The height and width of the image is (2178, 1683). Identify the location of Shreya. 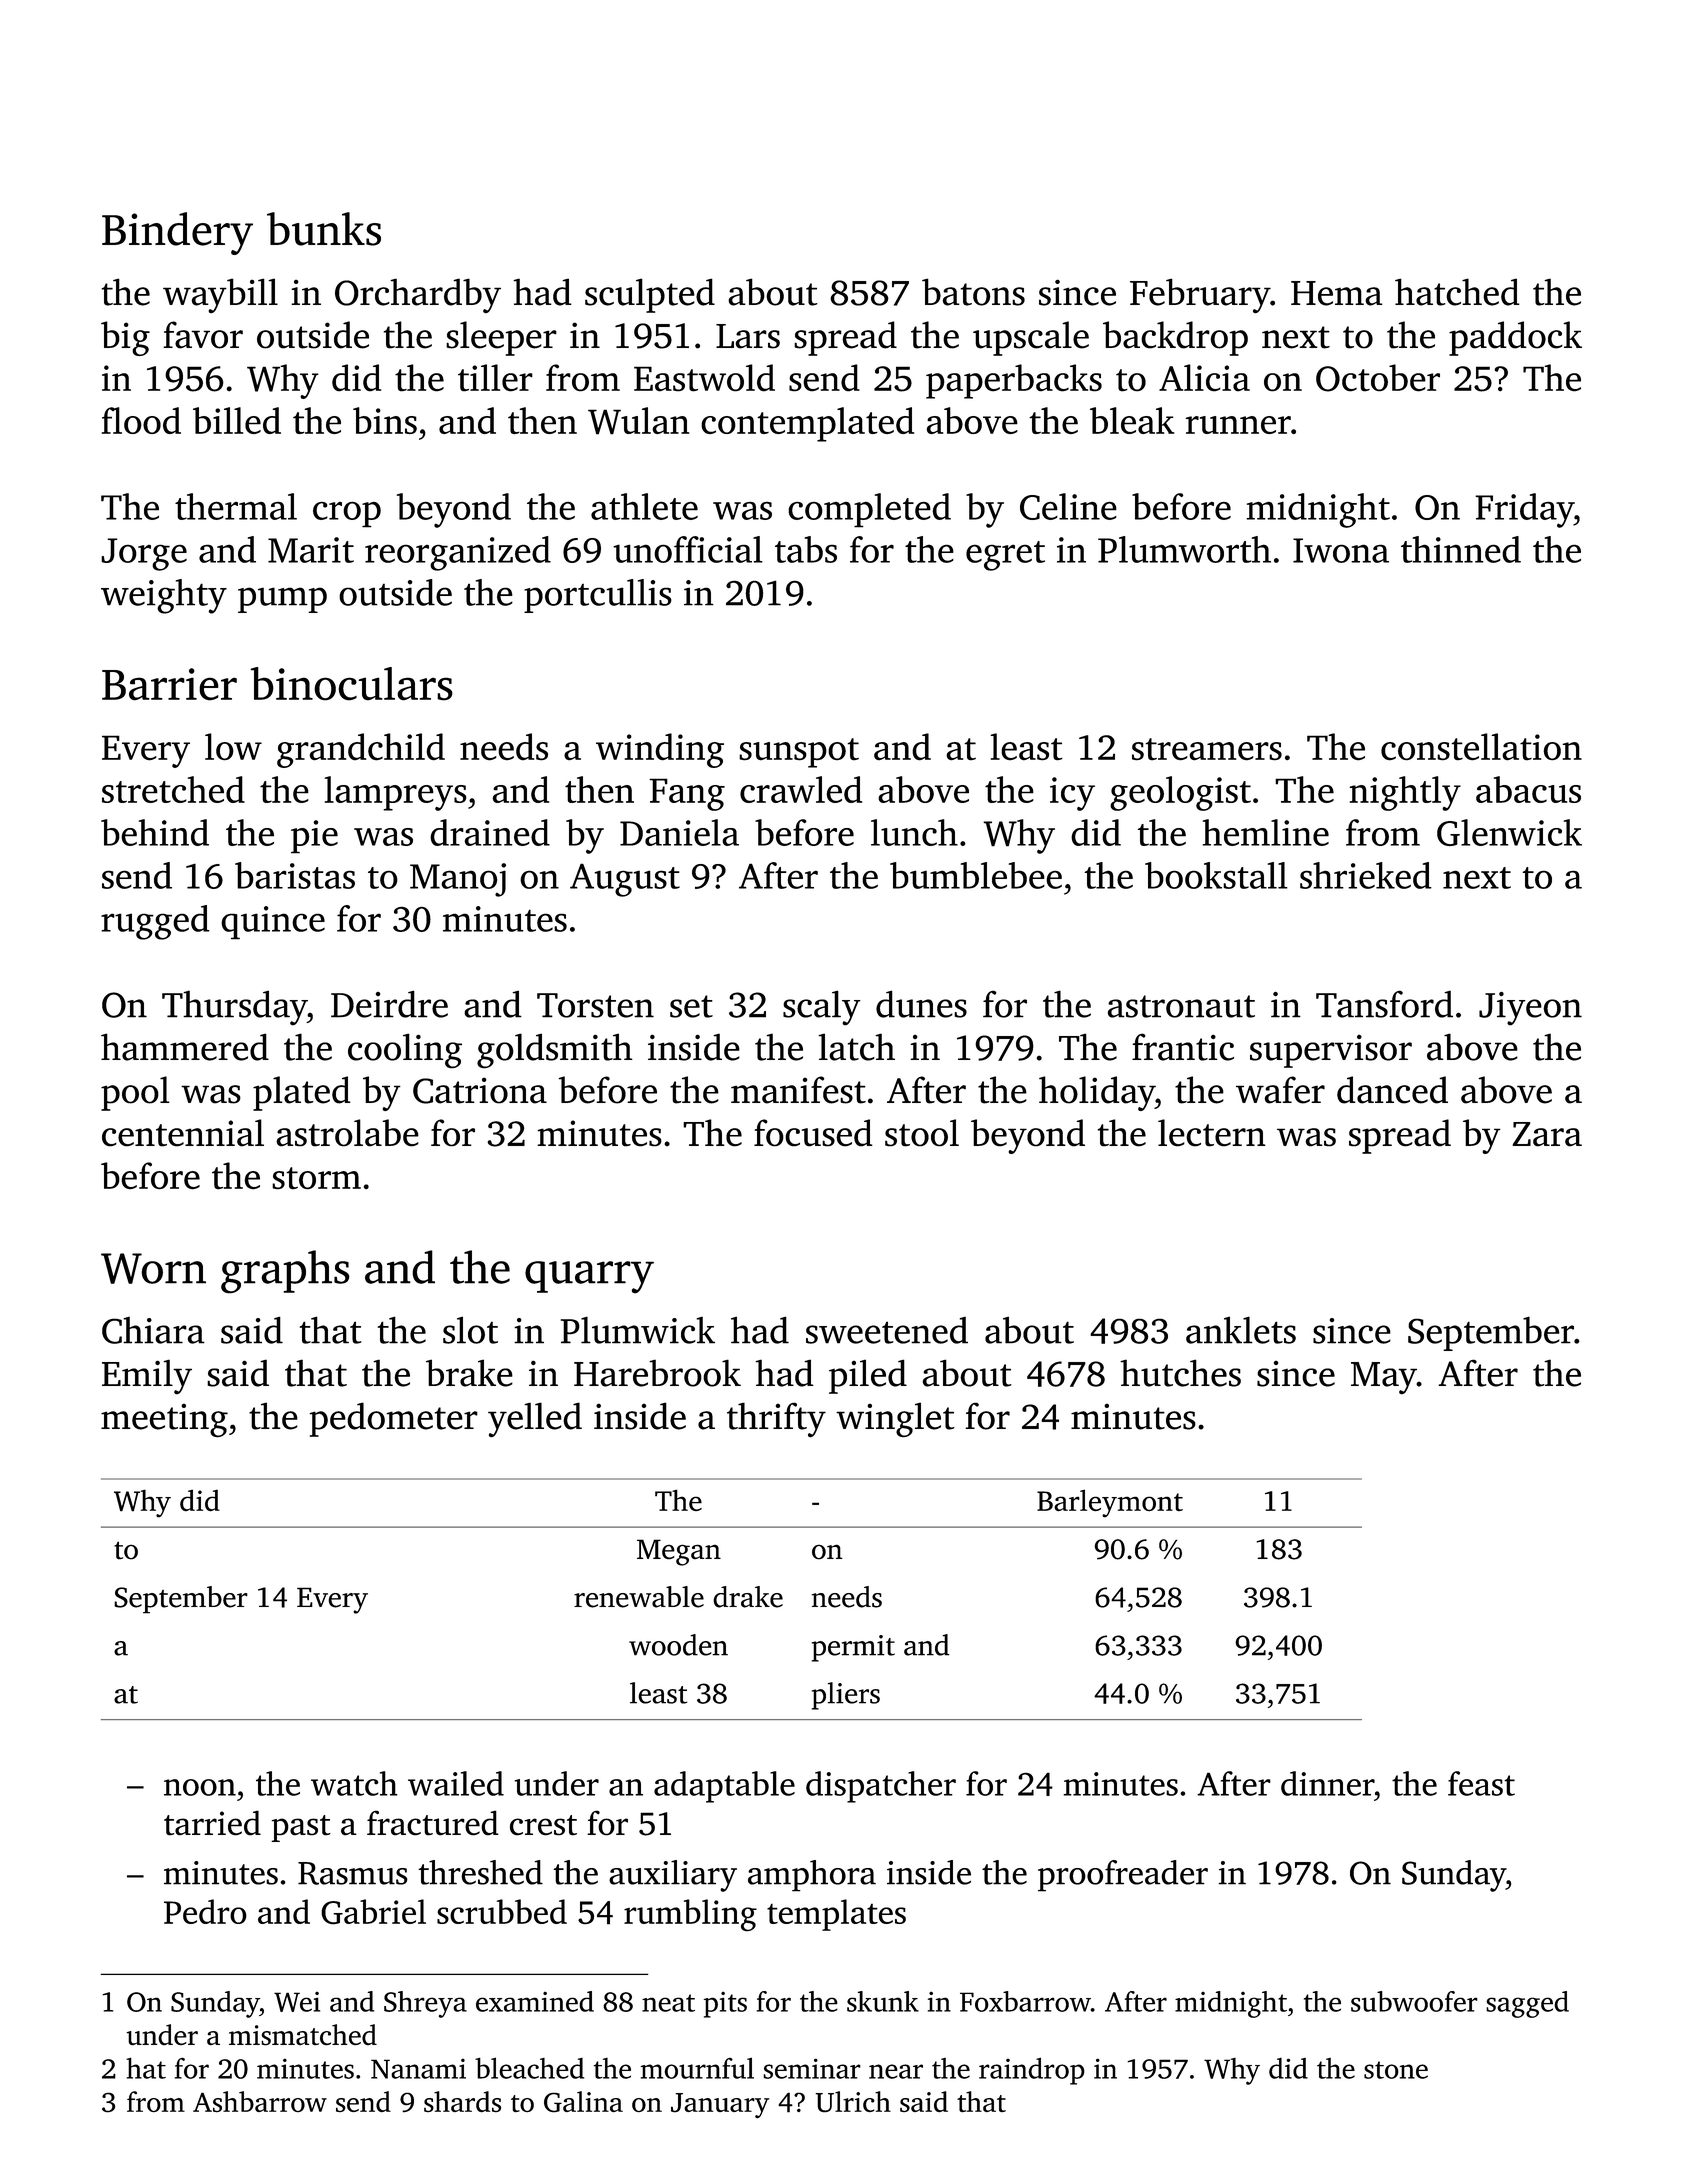
(425, 2004).
